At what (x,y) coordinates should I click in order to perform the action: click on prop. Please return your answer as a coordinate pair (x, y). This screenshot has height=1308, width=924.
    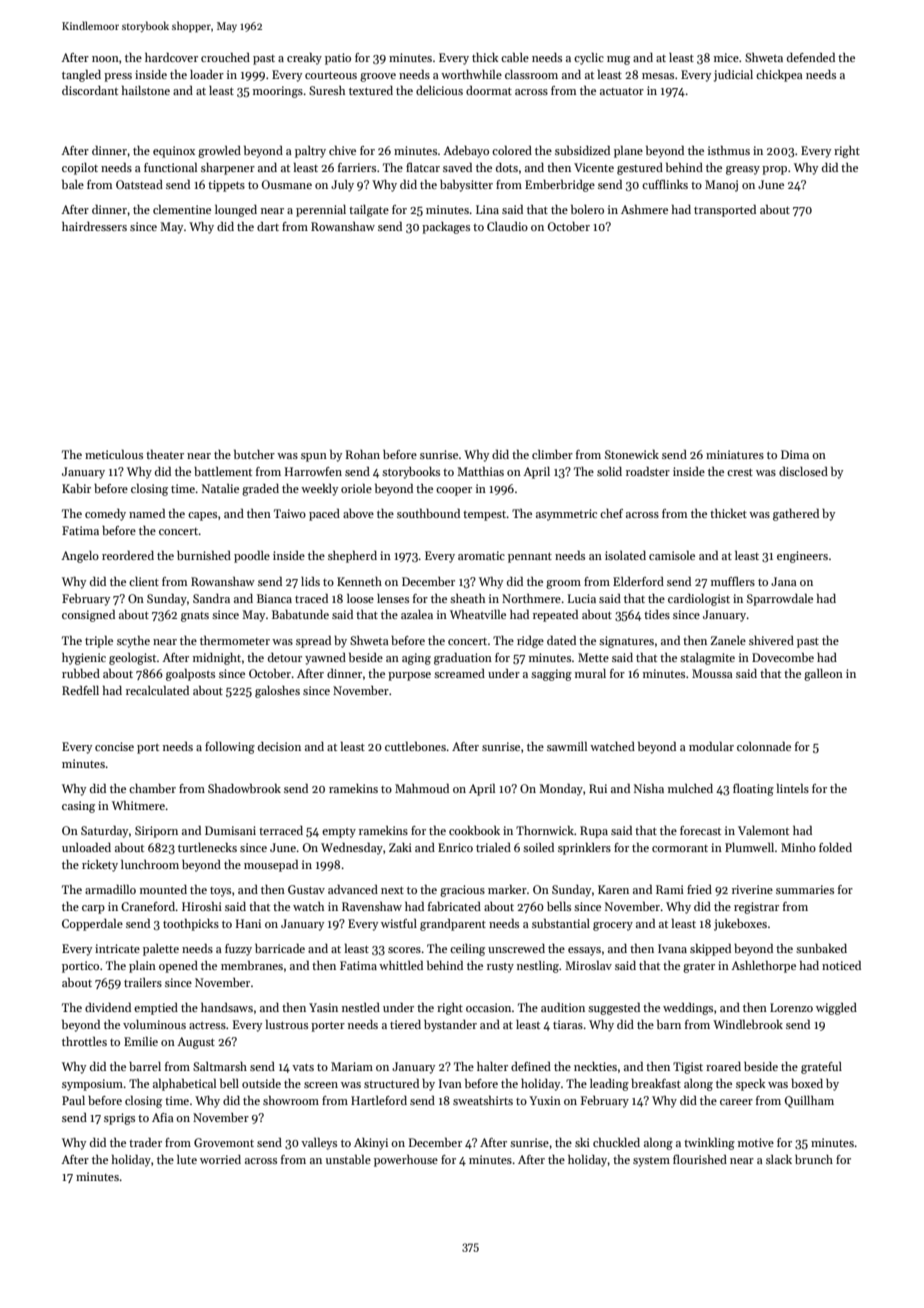
    Looking at the image, I should click on (774, 170).
